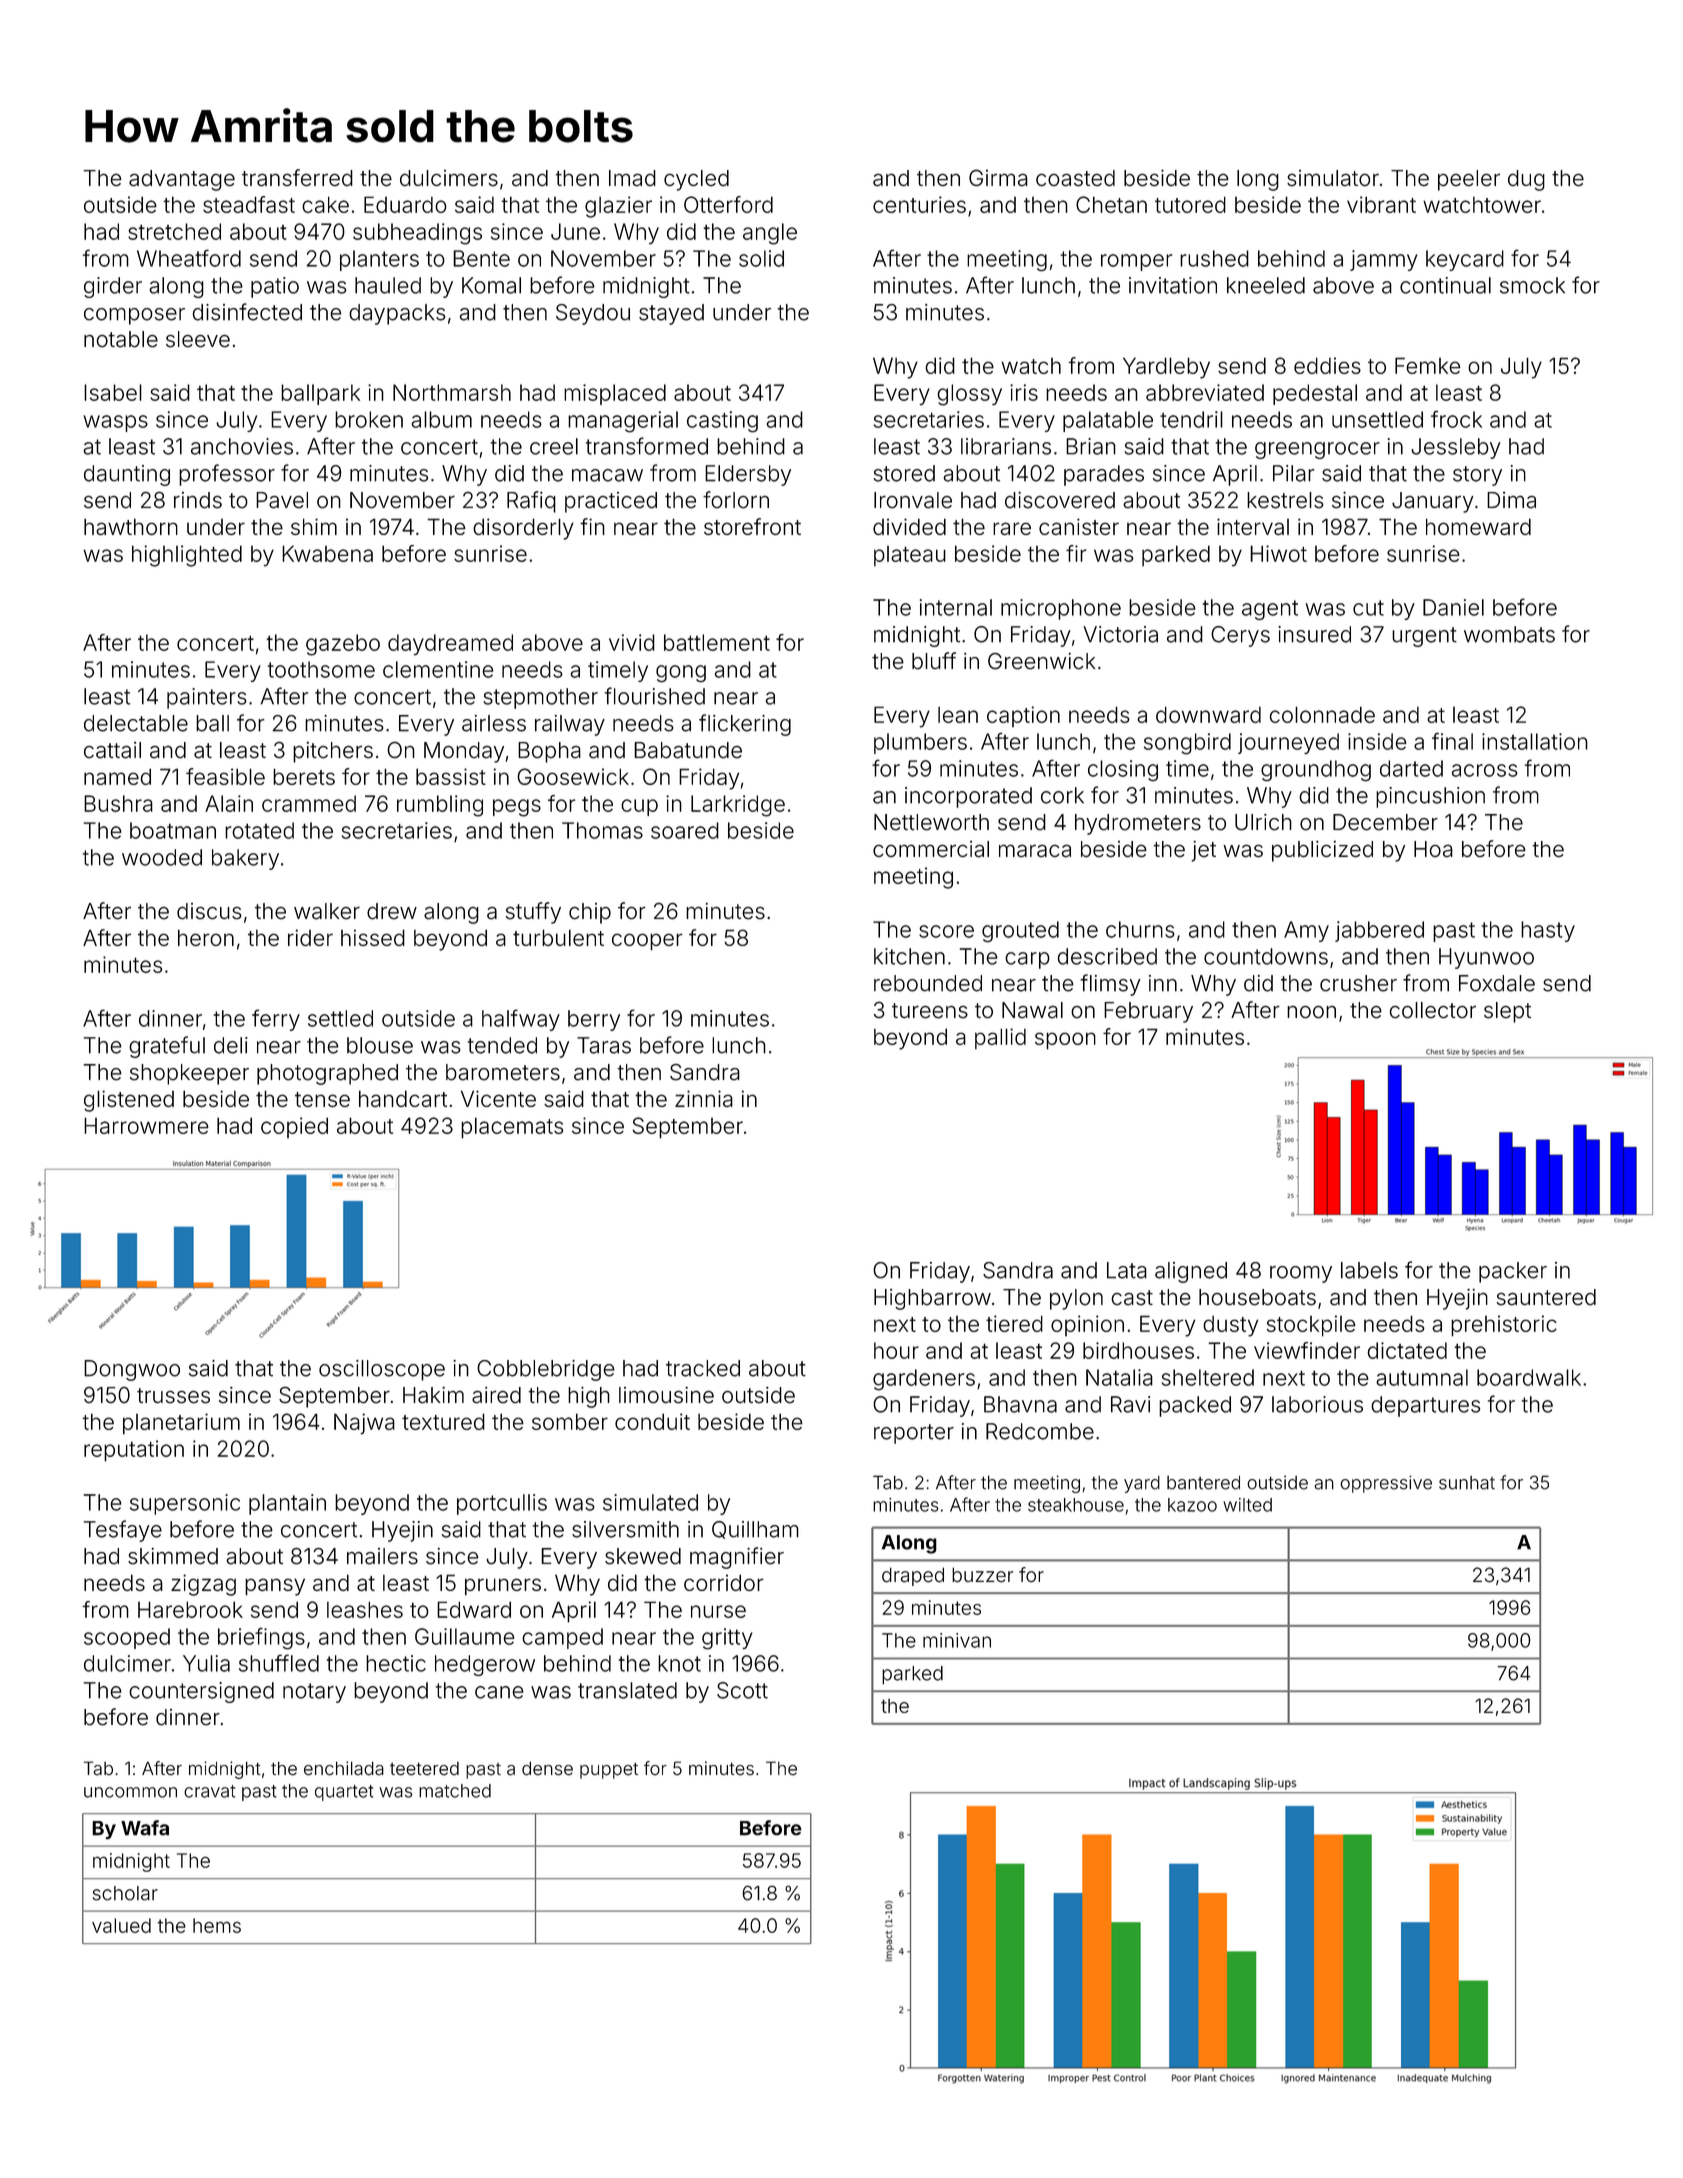 This document has height=2178, width=1683. What do you see at coordinates (182, 180) in the document?
I see `advantage` at bounding box center [182, 180].
